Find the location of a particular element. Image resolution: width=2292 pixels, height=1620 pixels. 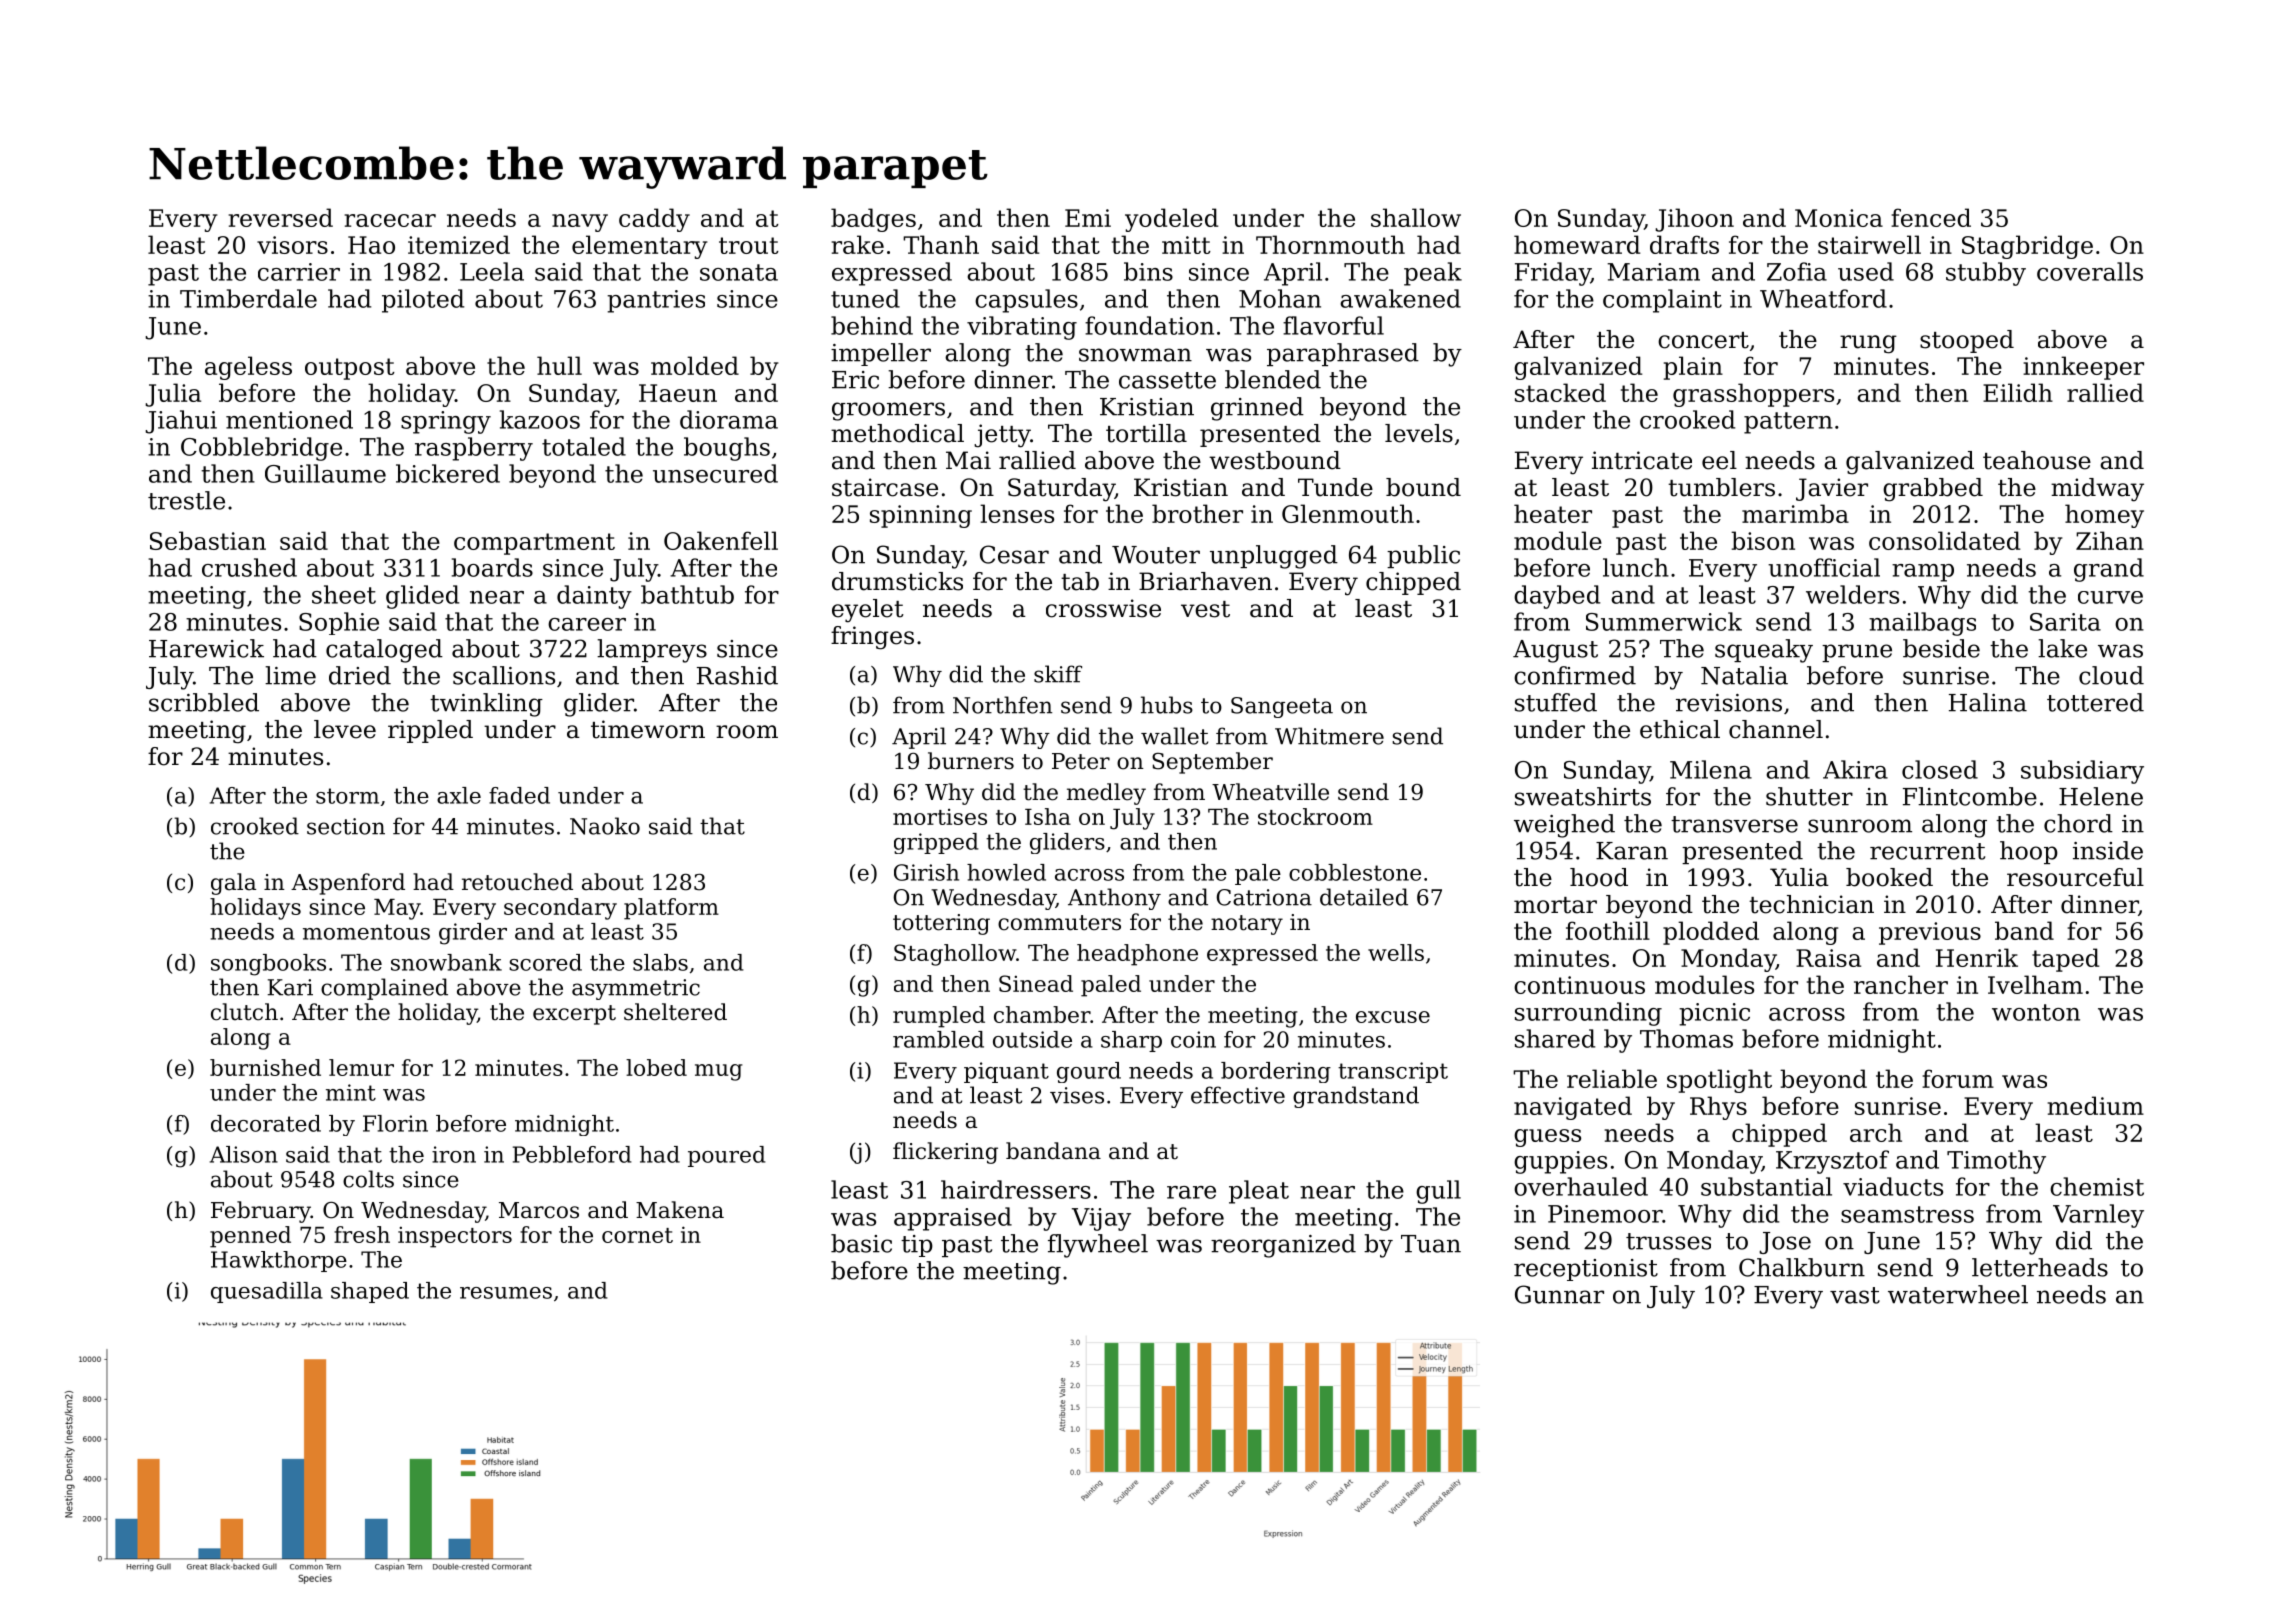

scribbled is located at coordinates (204, 702).
